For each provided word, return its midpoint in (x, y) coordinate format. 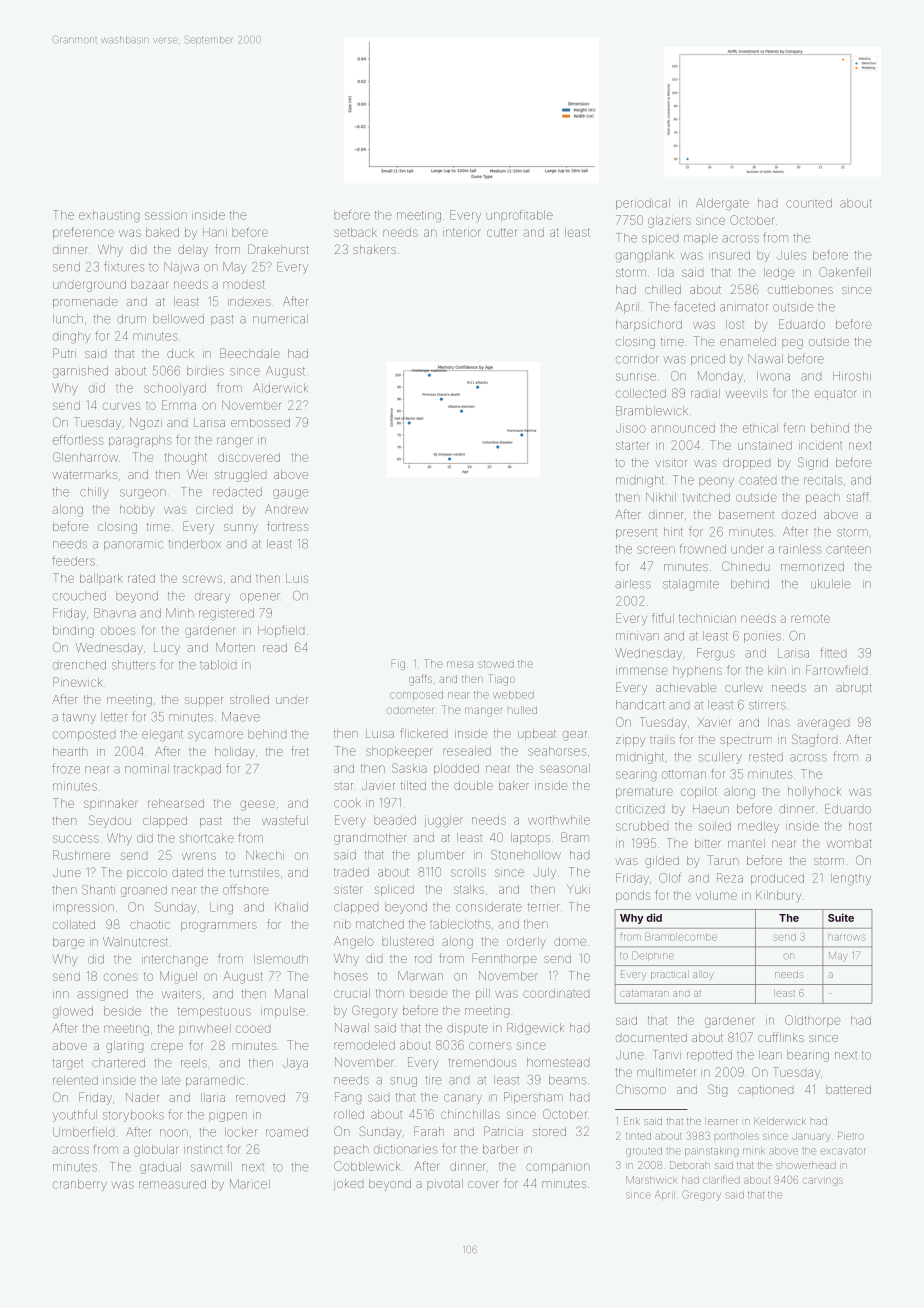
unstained (765, 445)
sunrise (636, 377)
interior (462, 232)
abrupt (853, 688)
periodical (643, 204)
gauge (290, 494)
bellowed (178, 319)
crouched (79, 596)
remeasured (172, 1184)
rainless (800, 549)
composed (416, 696)
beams (567, 1080)
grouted (644, 1152)
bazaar (149, 284)
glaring (124, 1047)
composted (84, 735)
